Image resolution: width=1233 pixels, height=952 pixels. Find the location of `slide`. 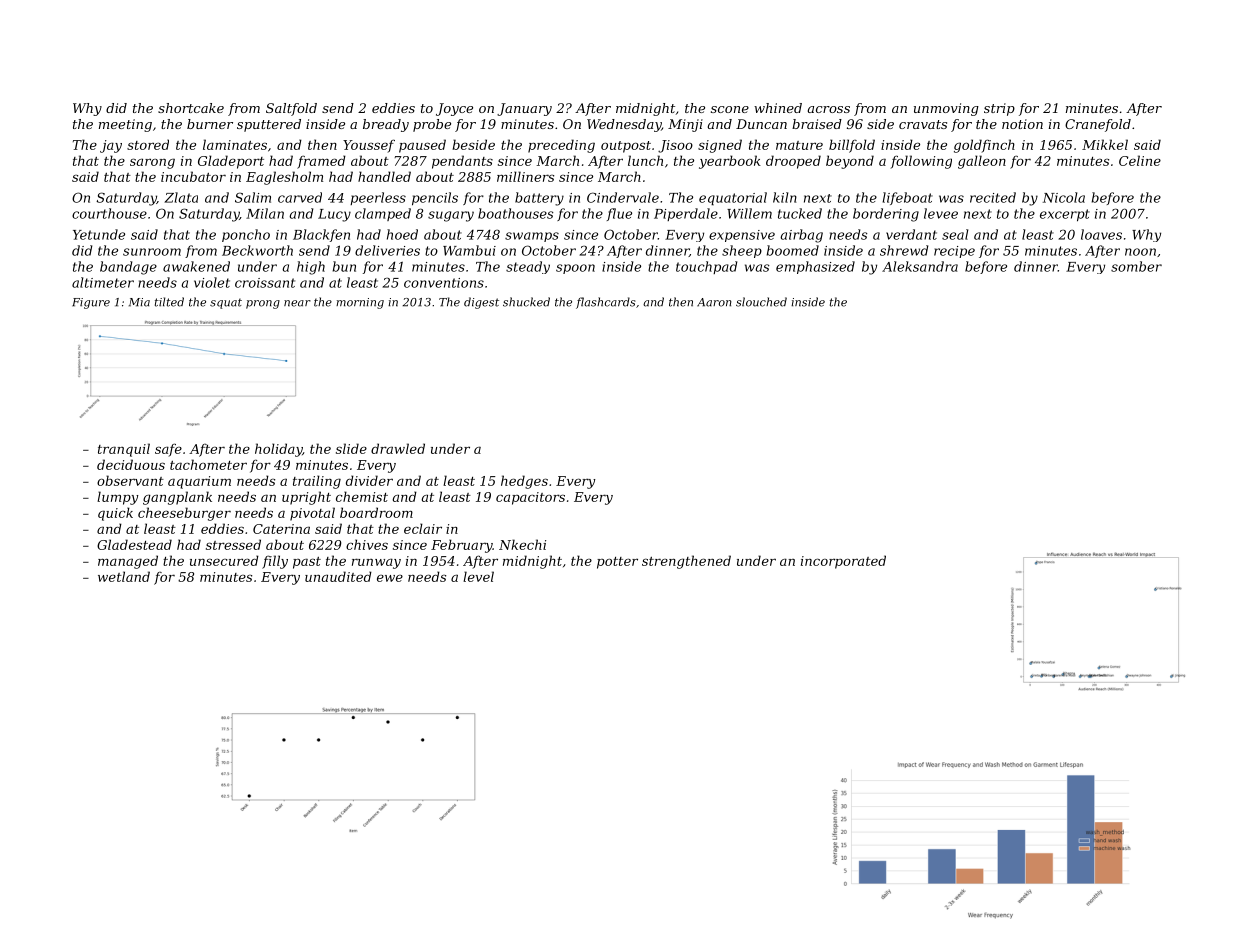

slide is located at coordinates (351, 448).
